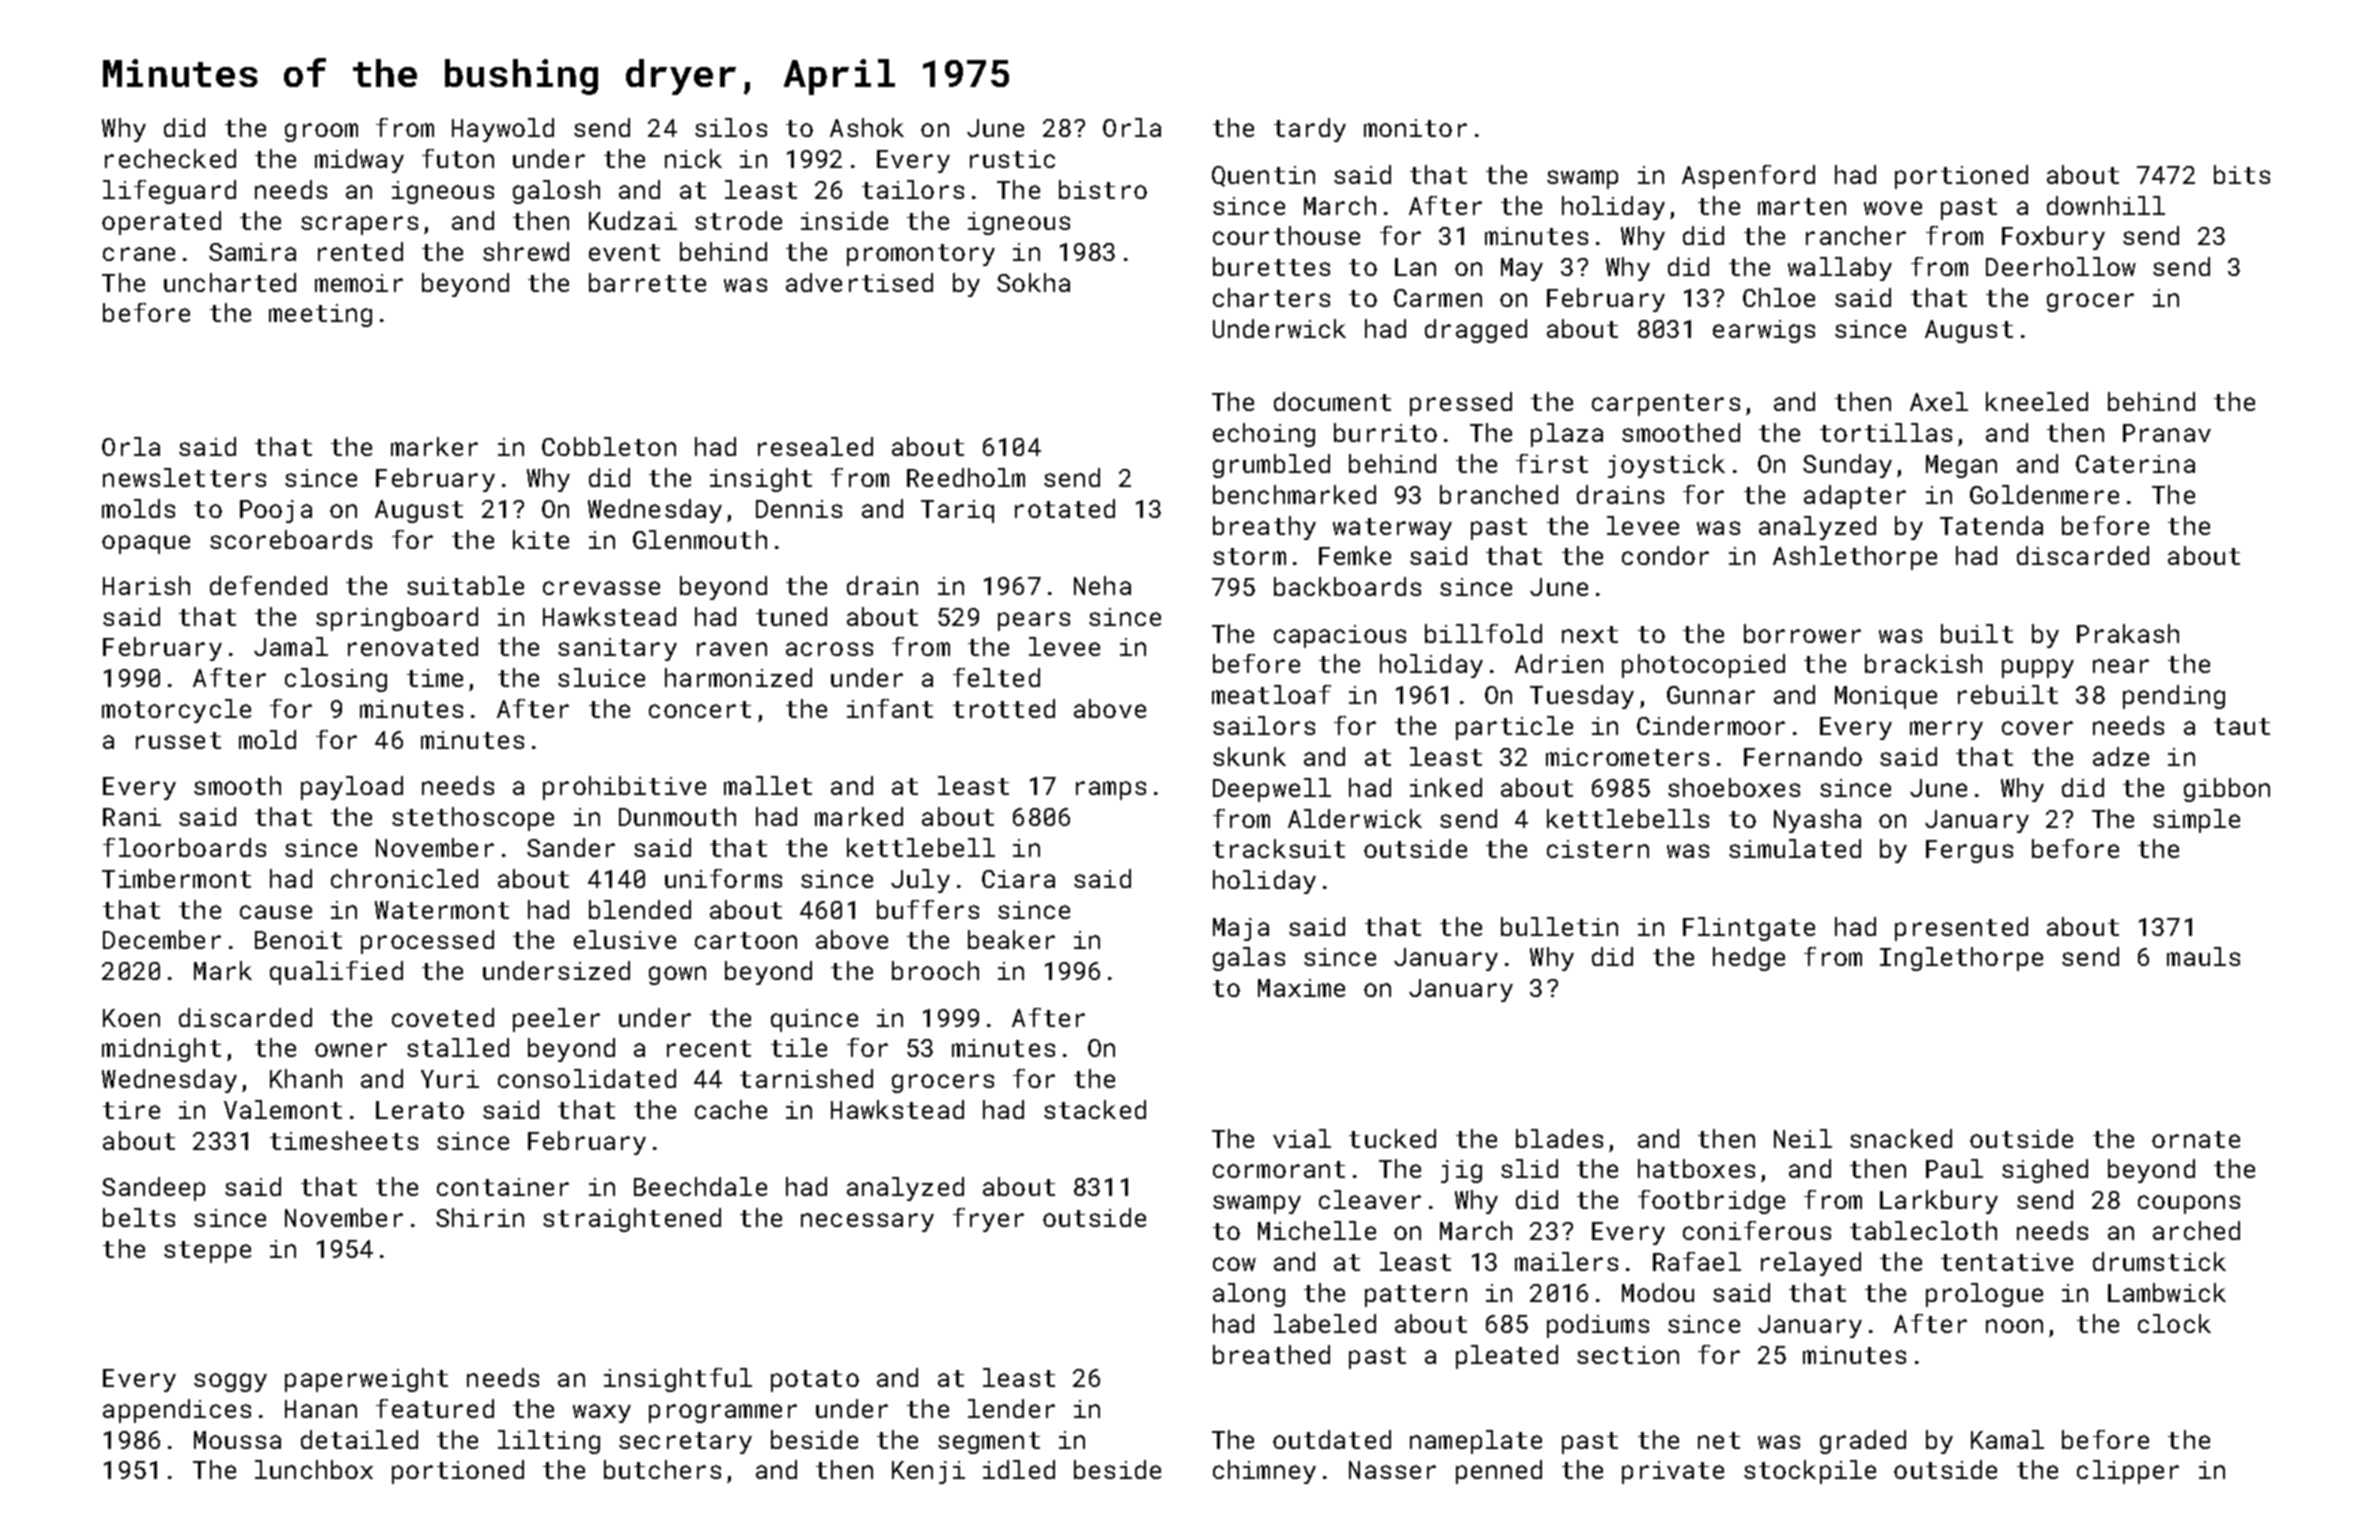 Image resolution: width=2380 pixels, height=1540 pixels. I want to click on rented, so click(360, 251).
